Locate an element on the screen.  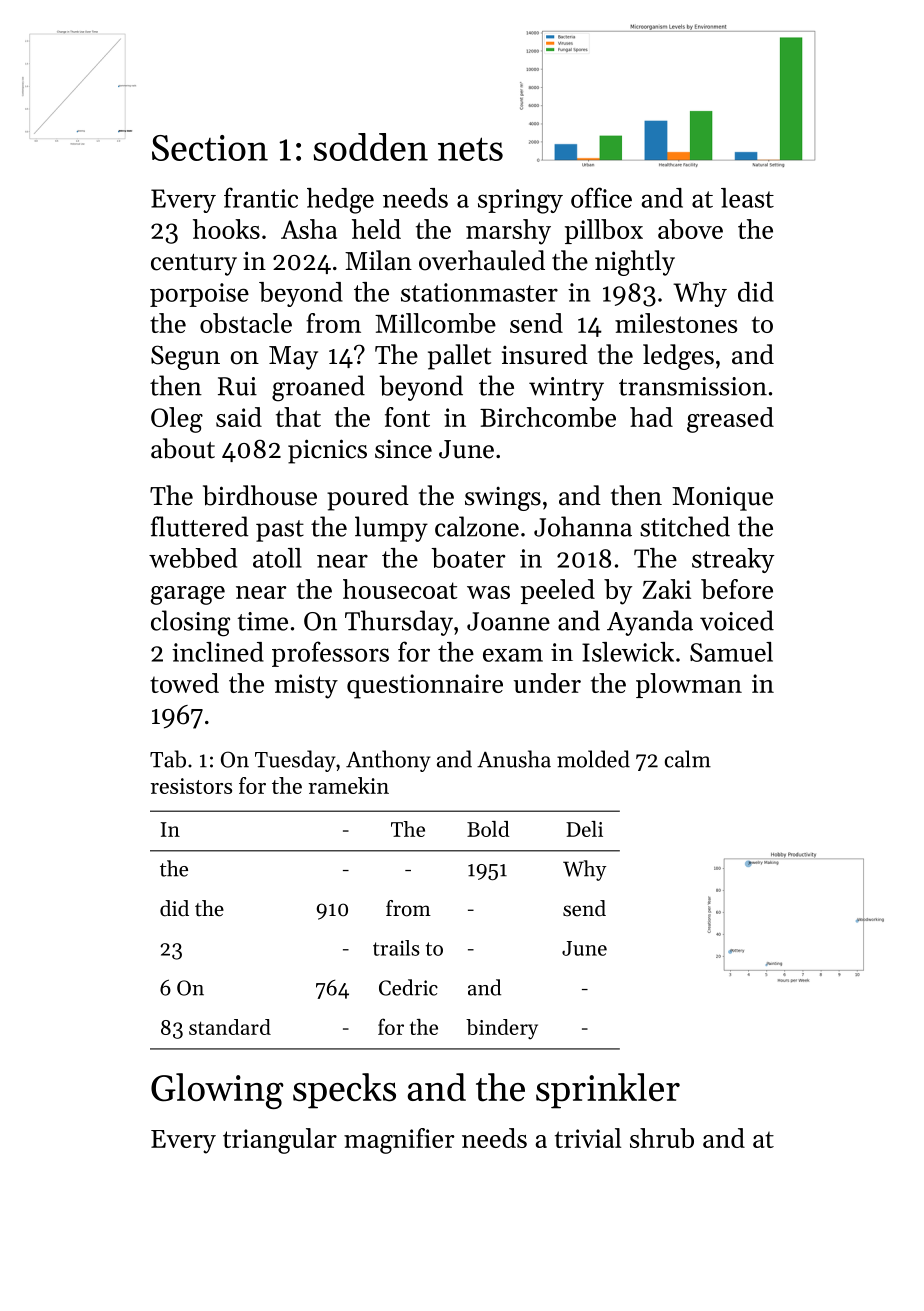
pillbox is located at coordinates (604, 231).
